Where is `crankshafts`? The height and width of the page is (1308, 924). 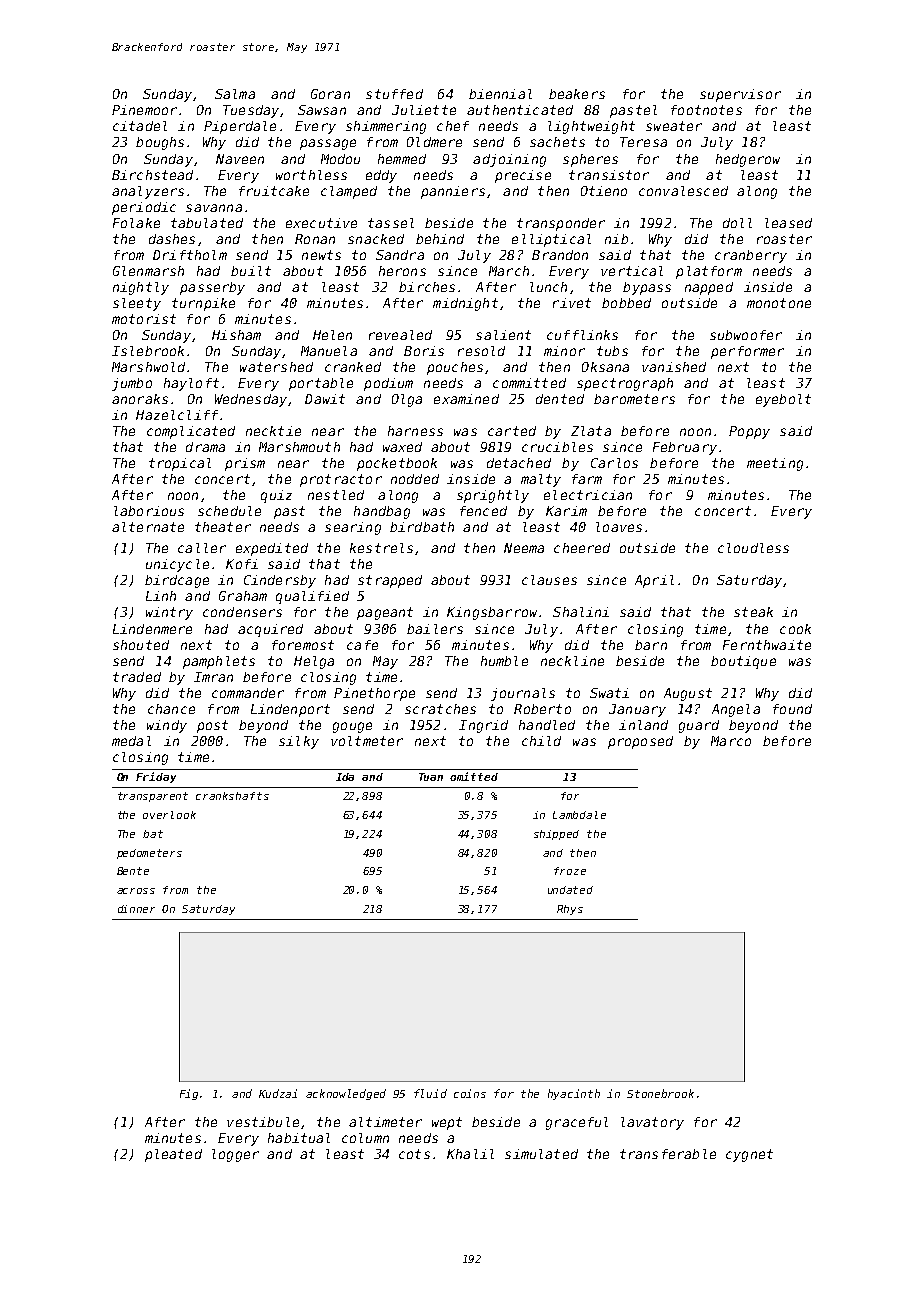
crankshafts is located at coordinates (232, 796).
